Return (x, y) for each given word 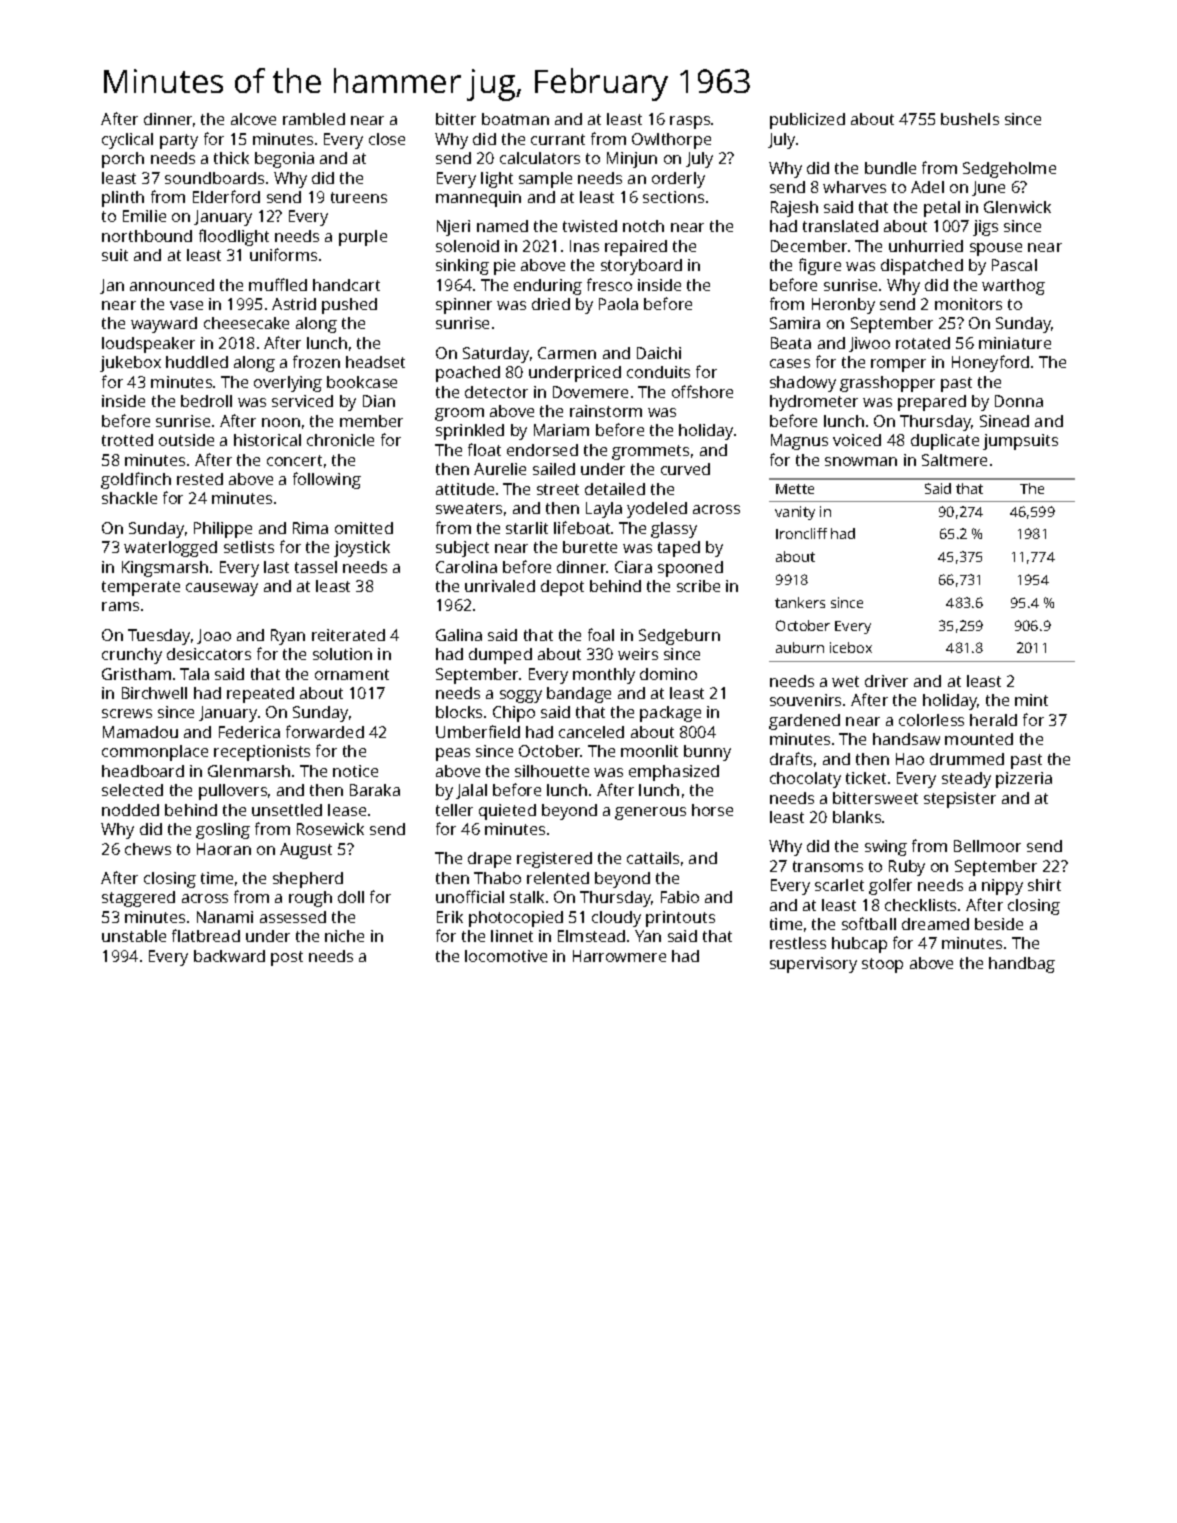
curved (685, 469)
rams (120, 606)
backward (229, 956)
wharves (854, 187)
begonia (284, 160)
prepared (932, 403)
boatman (515, 119)
